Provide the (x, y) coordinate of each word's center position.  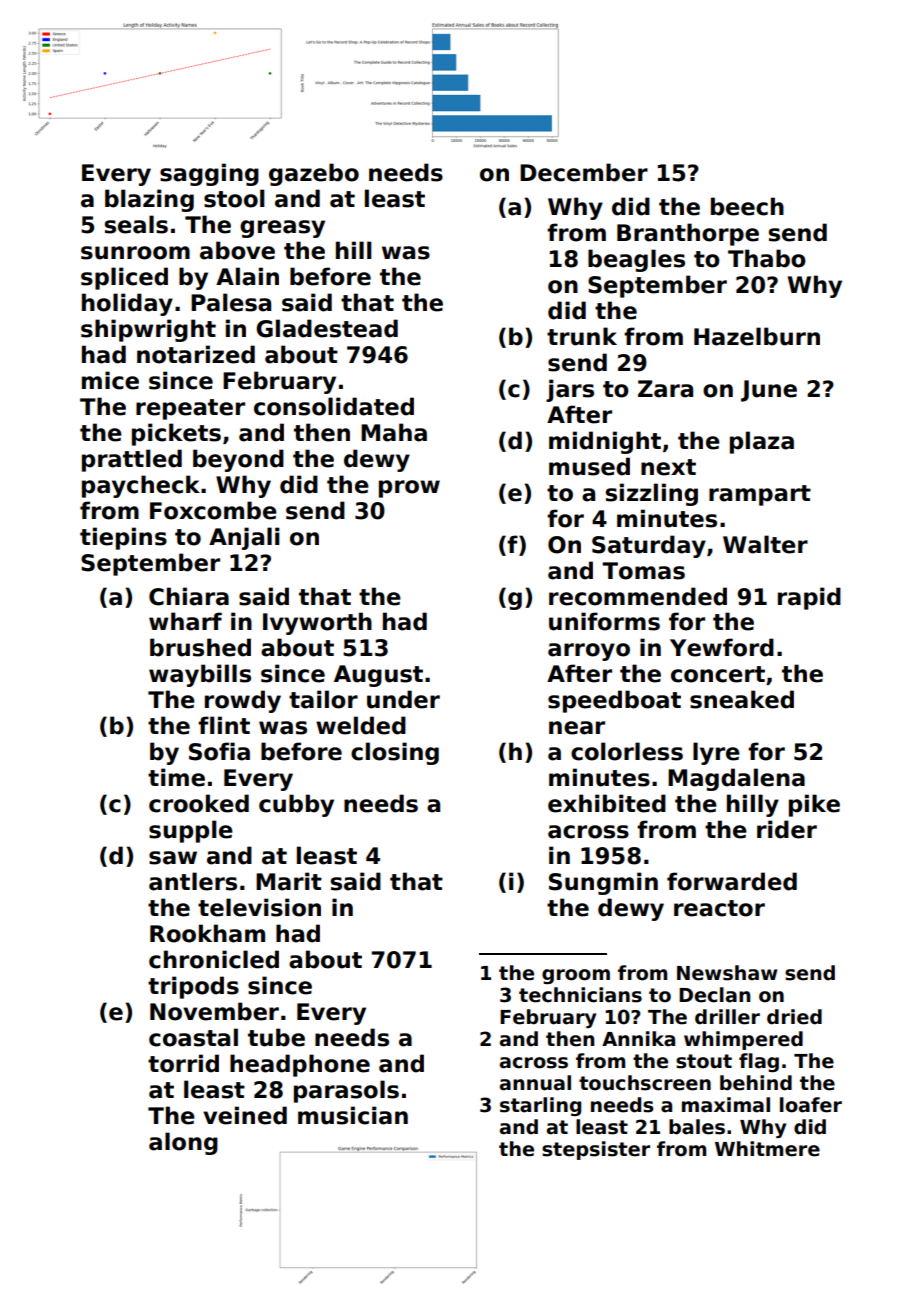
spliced (124, 278)
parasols (346, 1091)
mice (110, 380)
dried (794, 1017)
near (577, 728)
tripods (193, 987)
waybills (200, 675)
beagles (636, 260)
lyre (716, 753)
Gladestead (327, 328)
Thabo (767, 258)
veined (245, 1115)
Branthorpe (688, 234)
